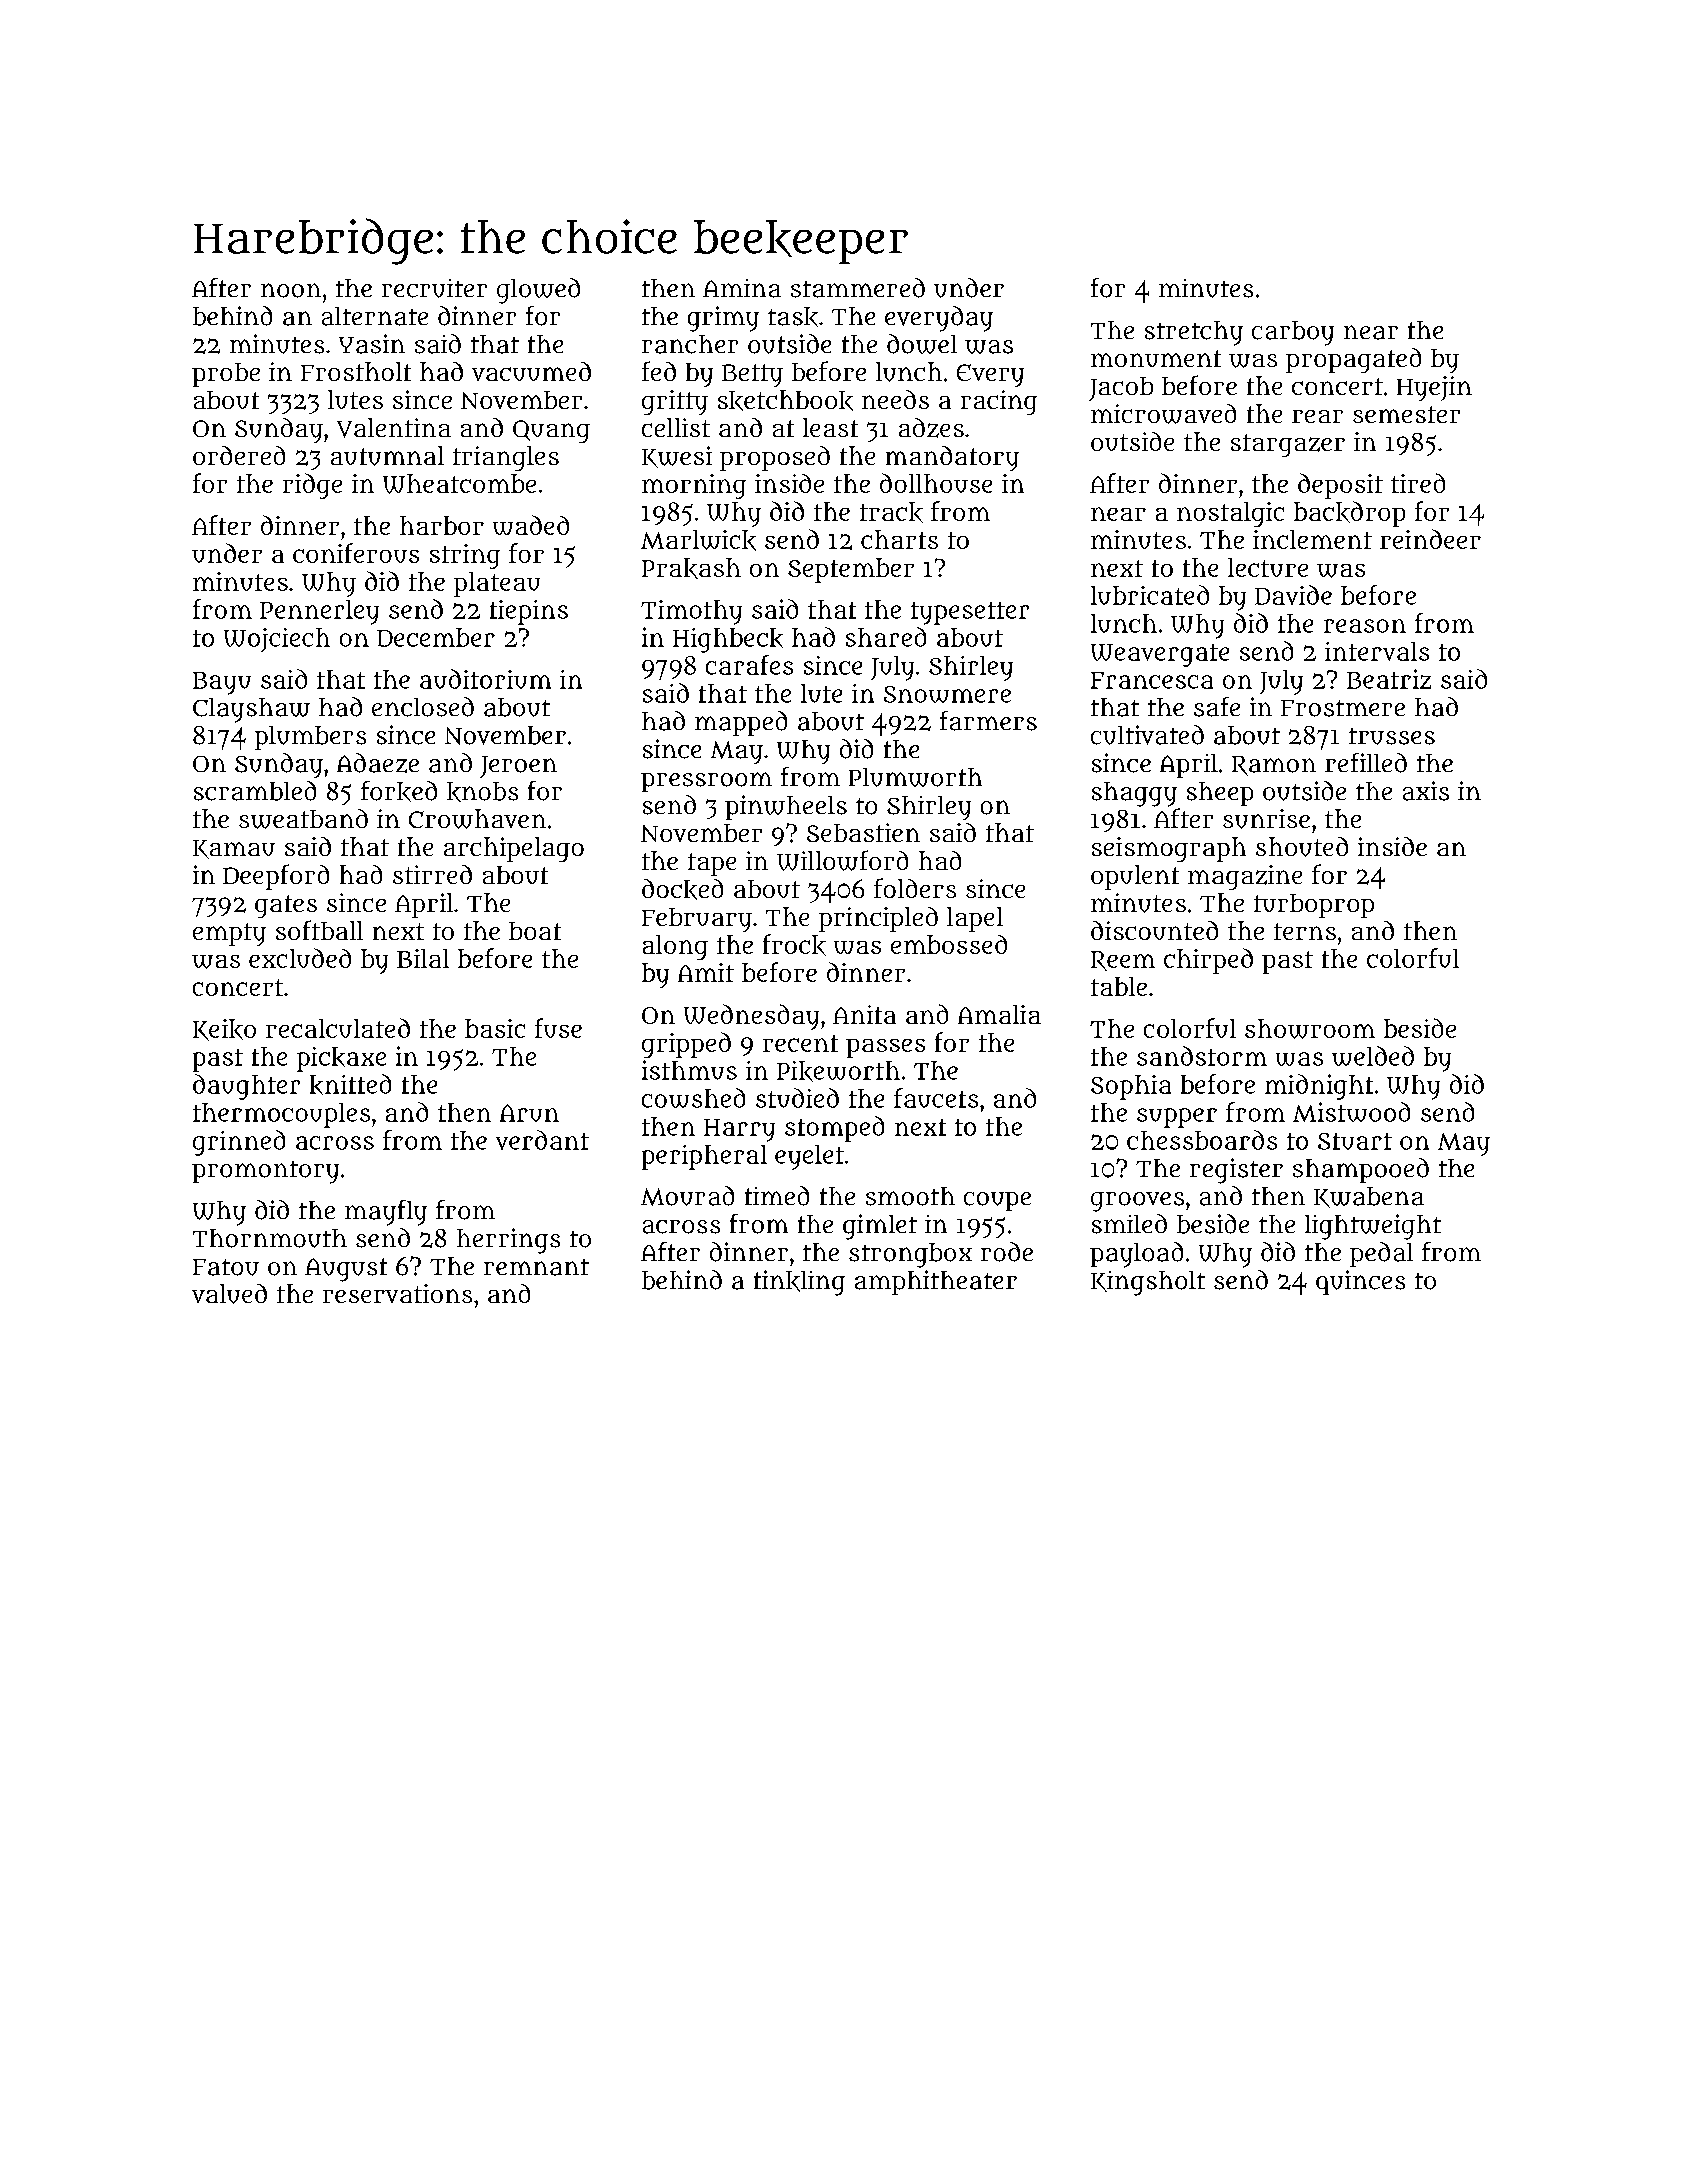 The image size is (1683, 2178). Describe the element at coordinates (880, 1227) in the screenshot. I see `gimlet` at that location.
